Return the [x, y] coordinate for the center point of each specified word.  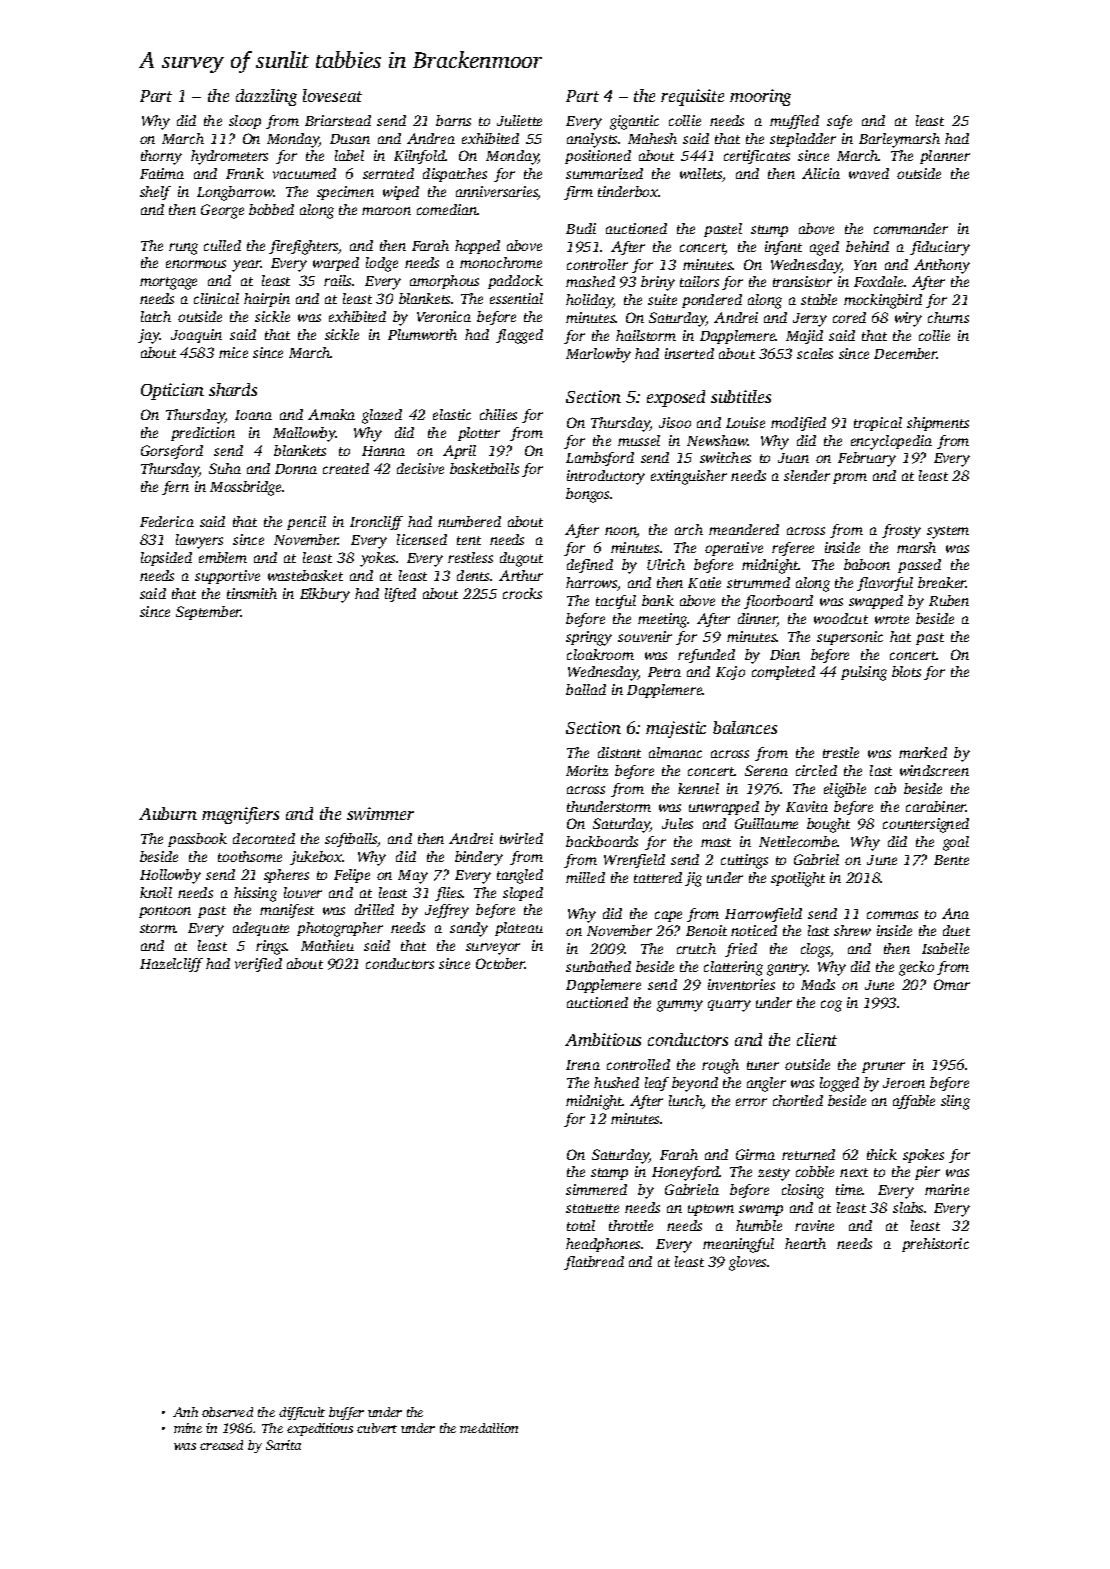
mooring [760, 97]
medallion [489, 1428]
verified [258, 965]
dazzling [266, 97]
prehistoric [935, 1245]
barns [453, 120]
